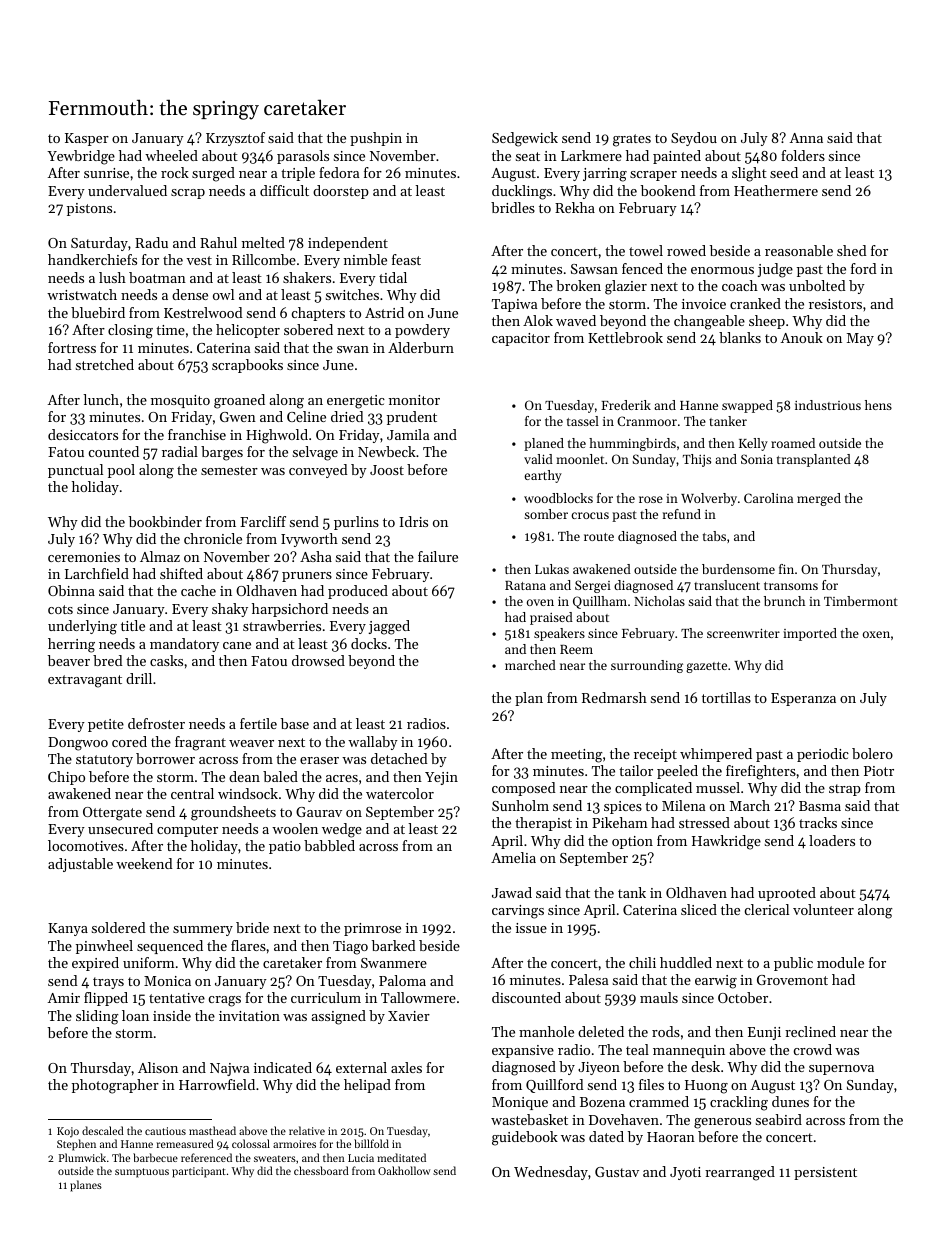  Describe the element at coordinates (404, 1170) in the image. I see `Oakhollow` at that location.
